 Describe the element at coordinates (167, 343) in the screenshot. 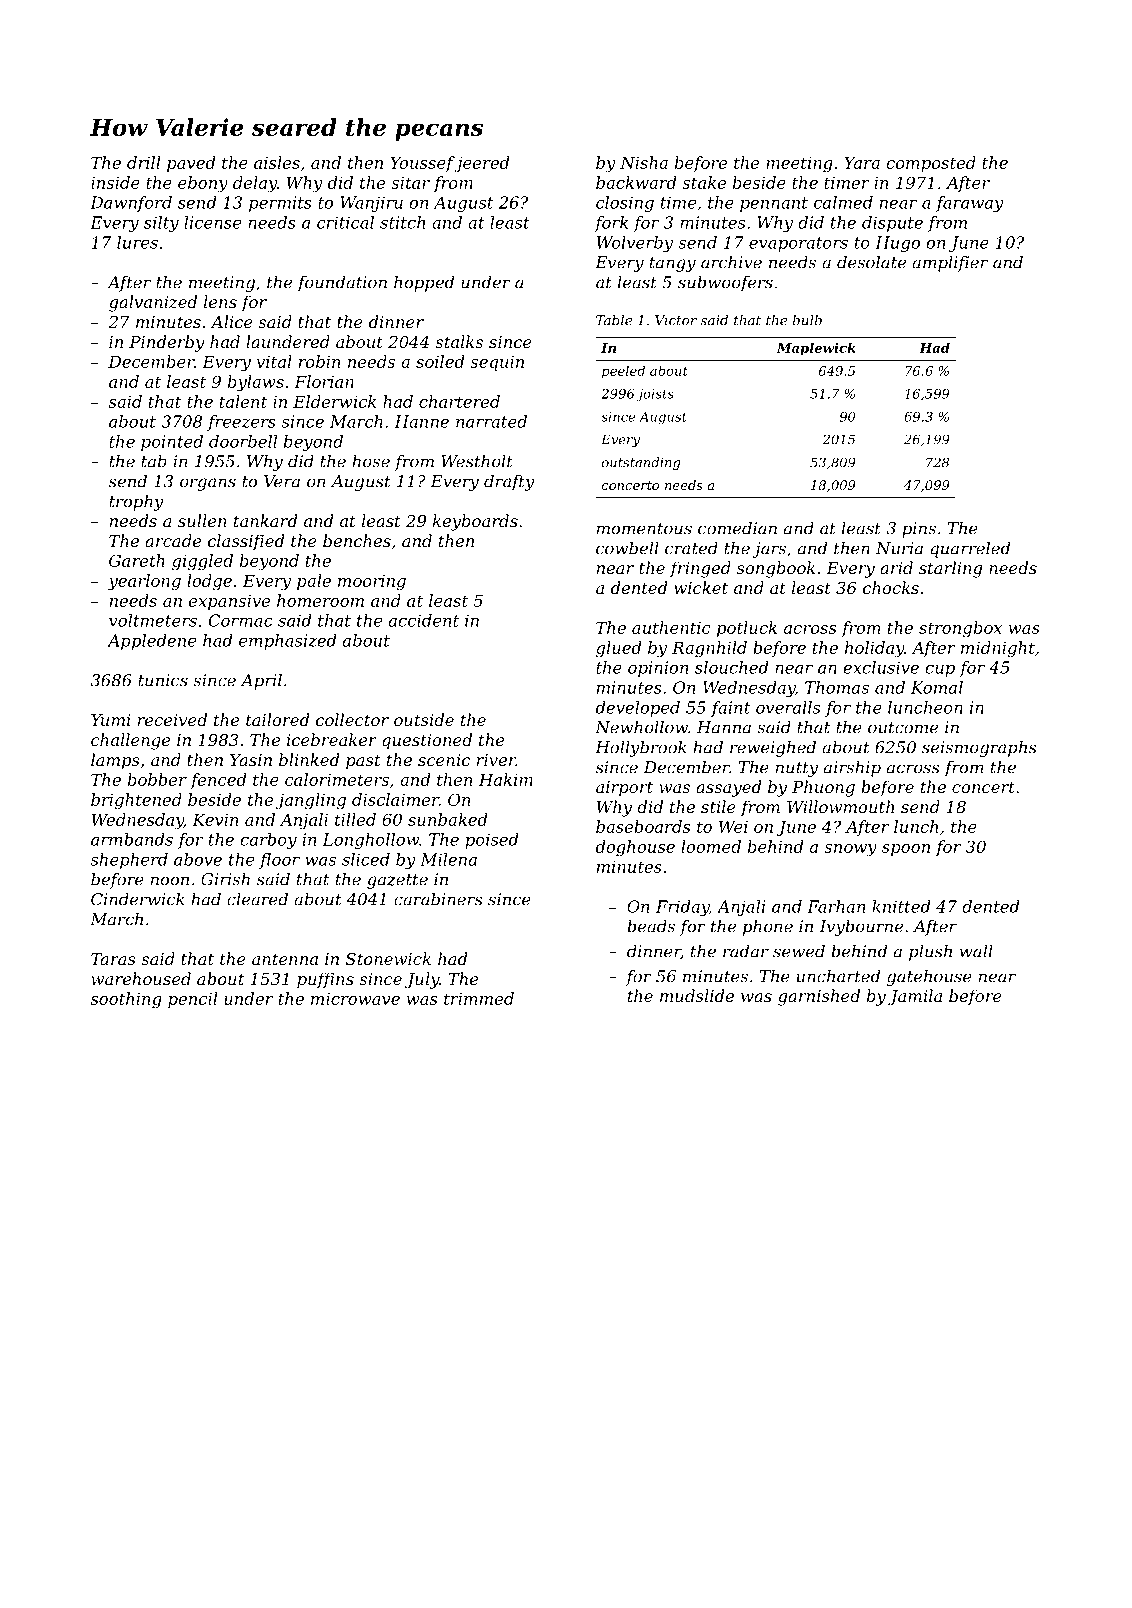

I see `Pinderby` at that location.
